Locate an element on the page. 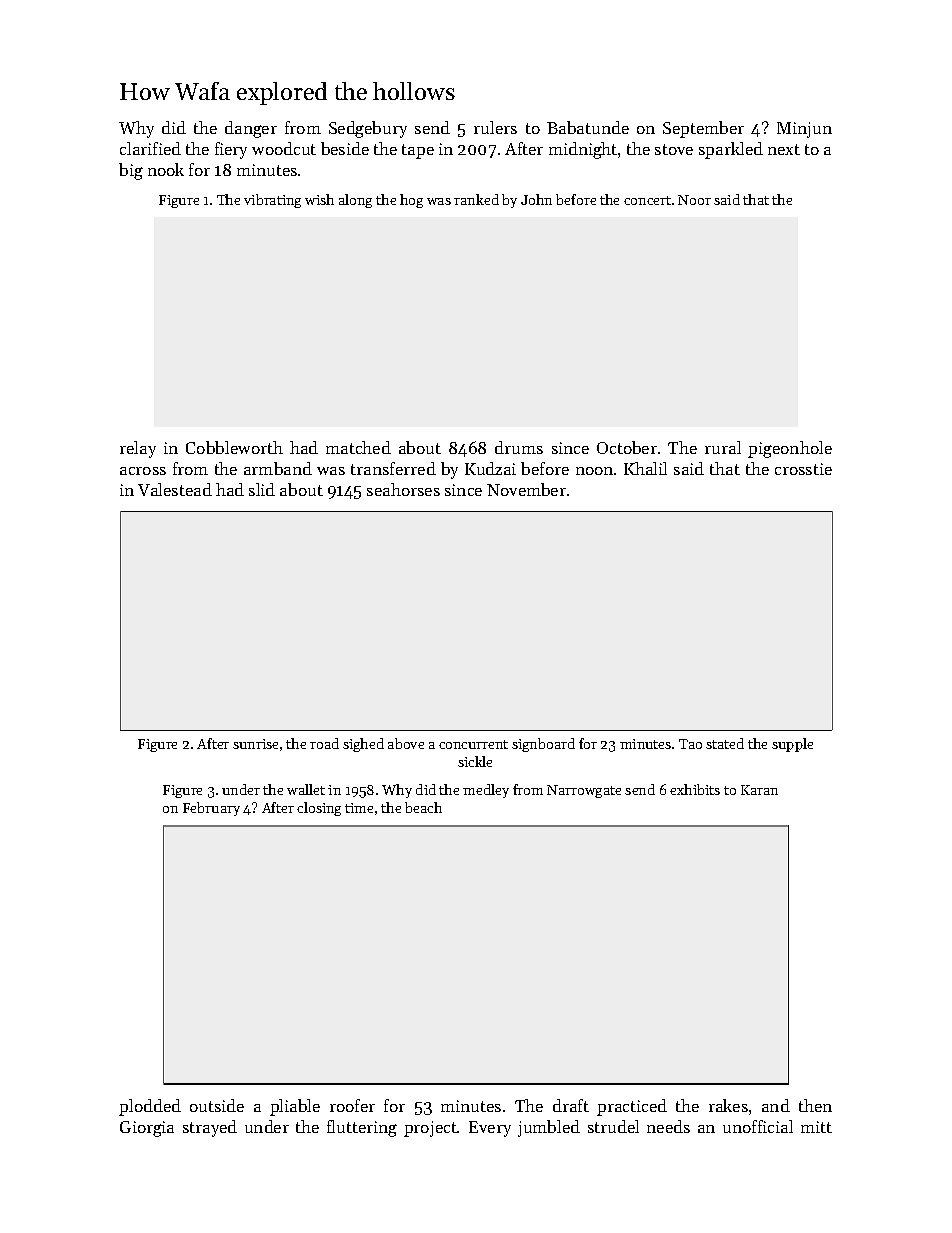 This page has height=1233, width=952. pigeonhole is located at coordinates (790, 449).
